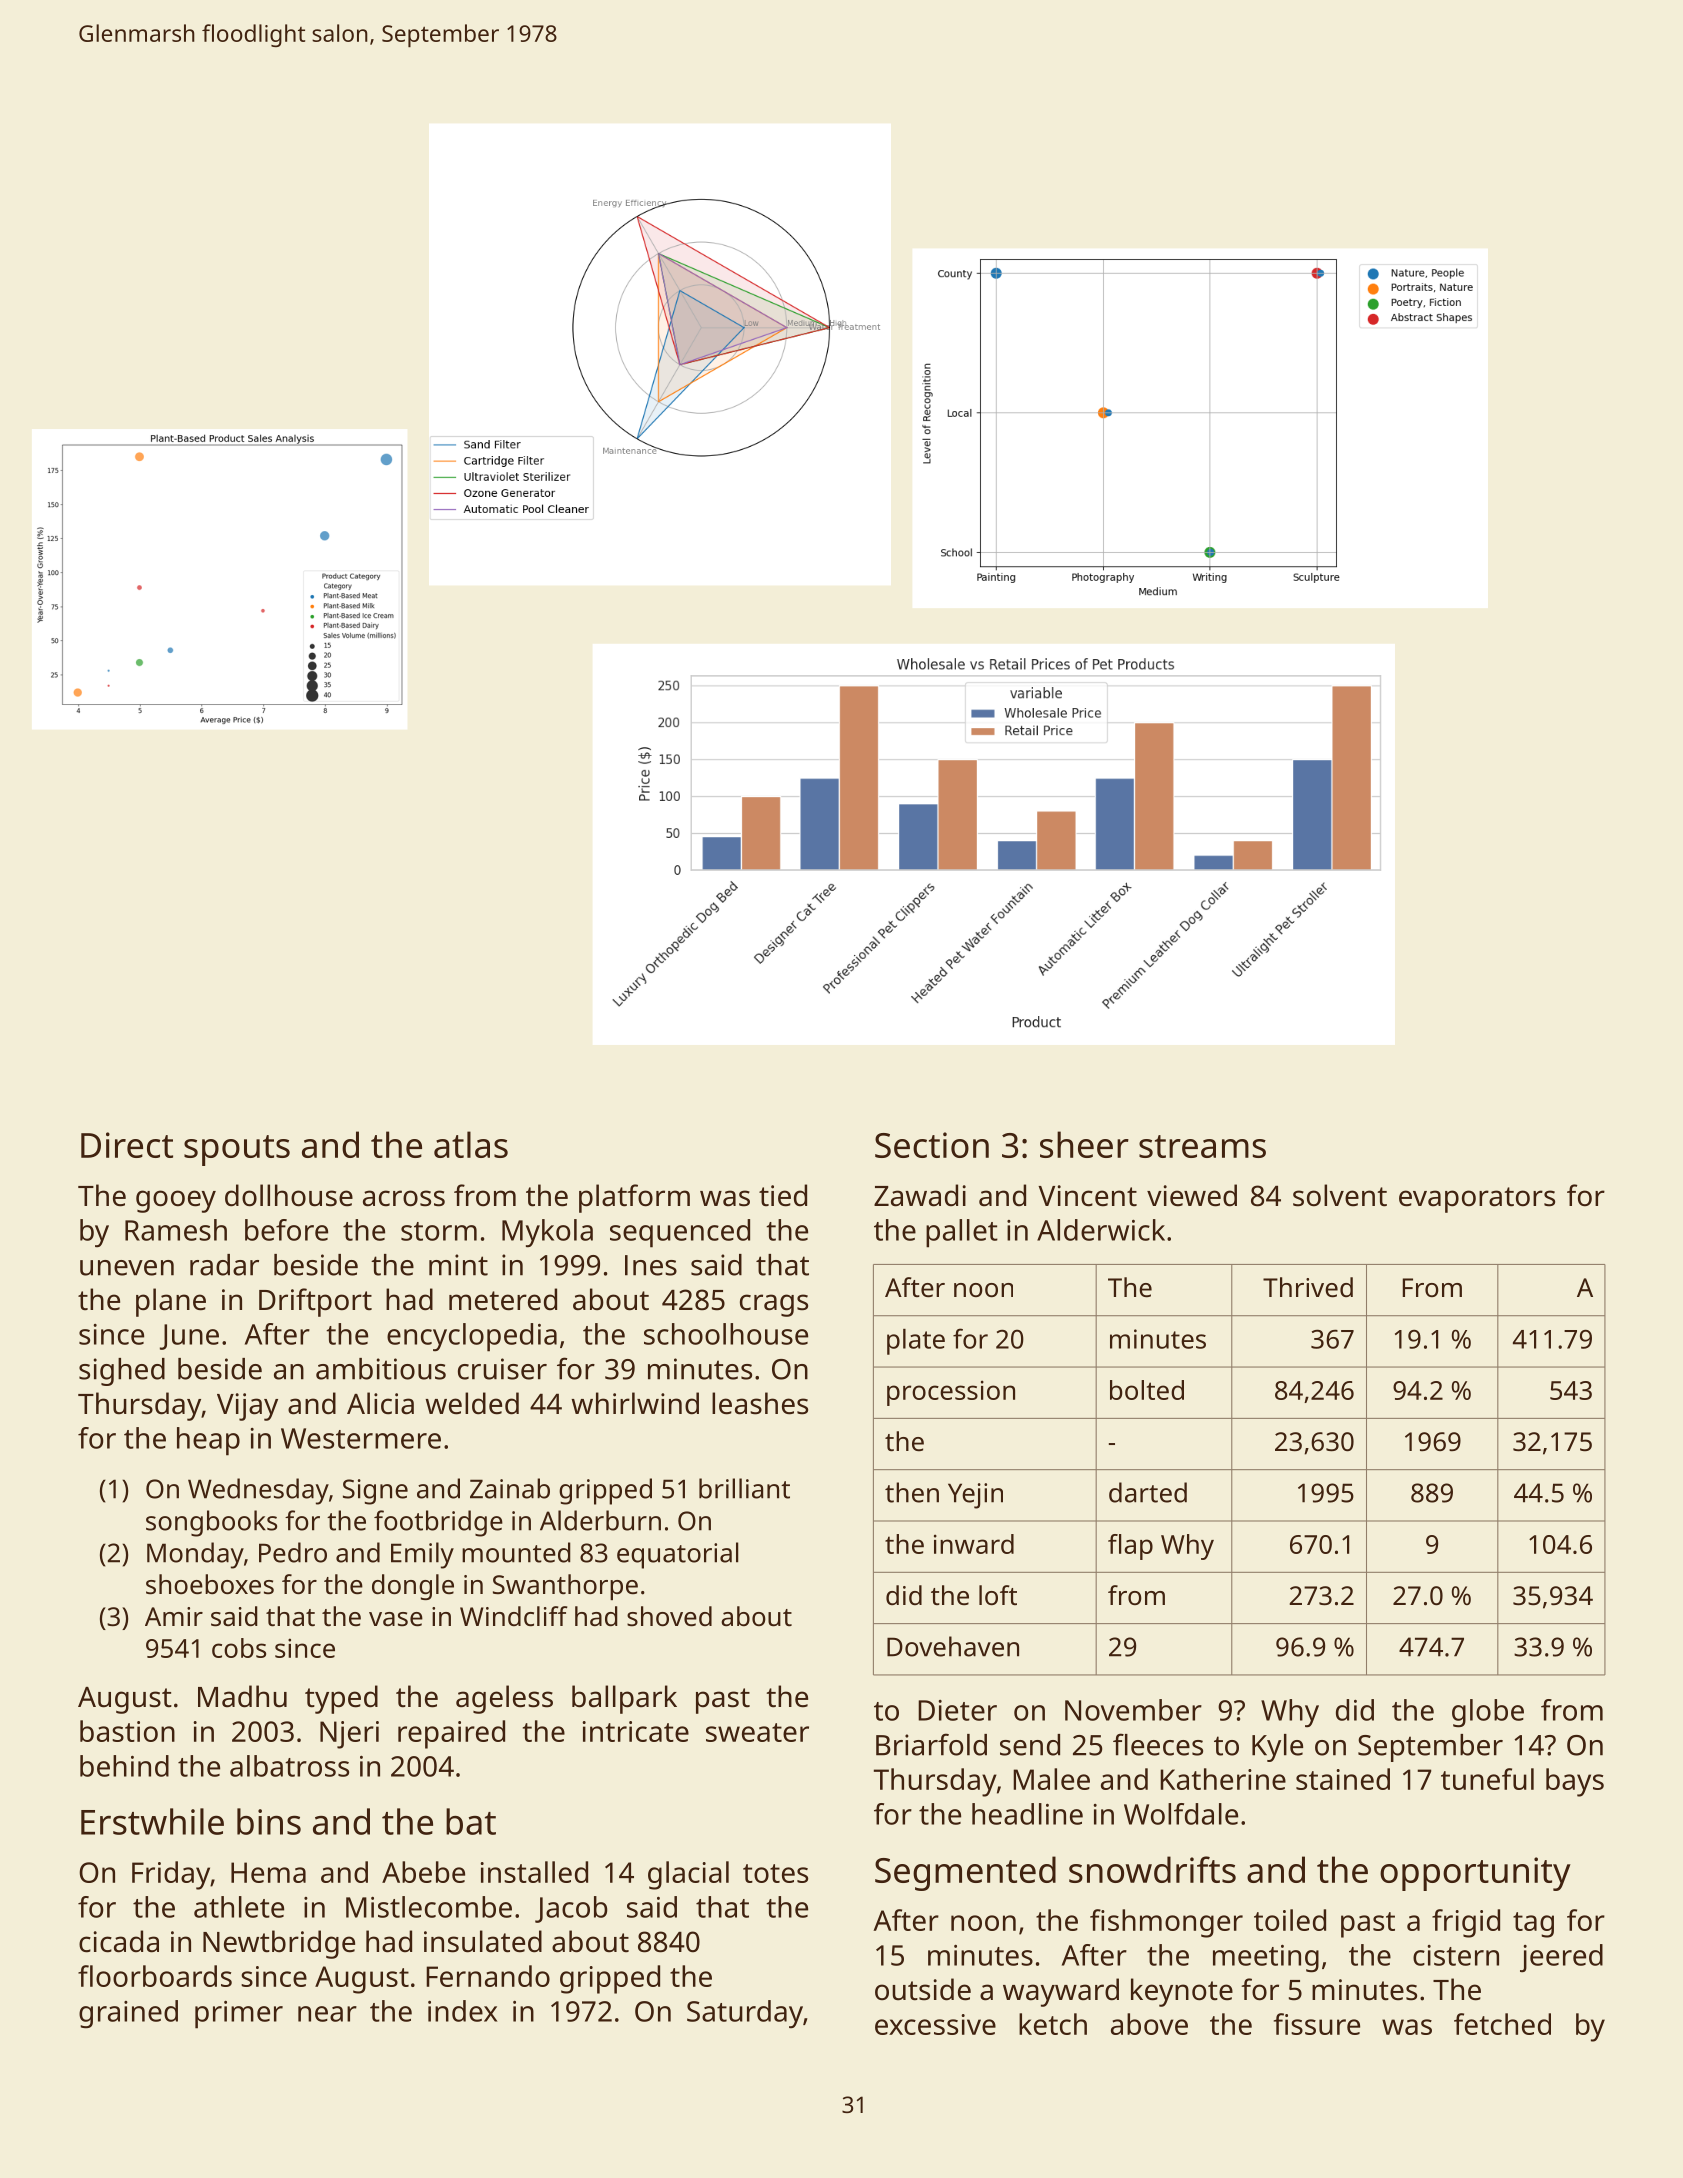  I want to click on vase, so click(396, 1619).
